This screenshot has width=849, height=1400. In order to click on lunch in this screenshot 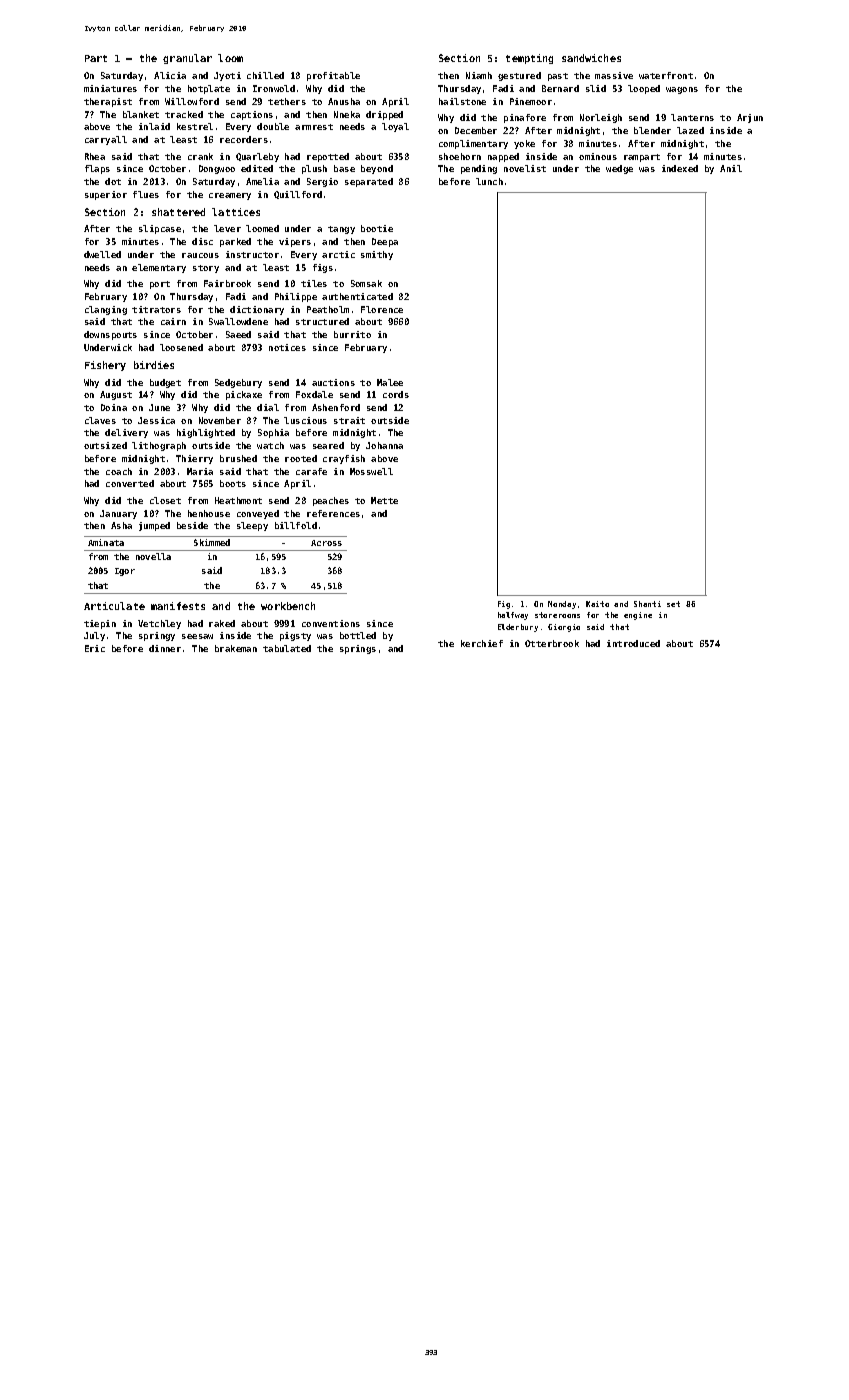, I will do `click(489, 181)`.
